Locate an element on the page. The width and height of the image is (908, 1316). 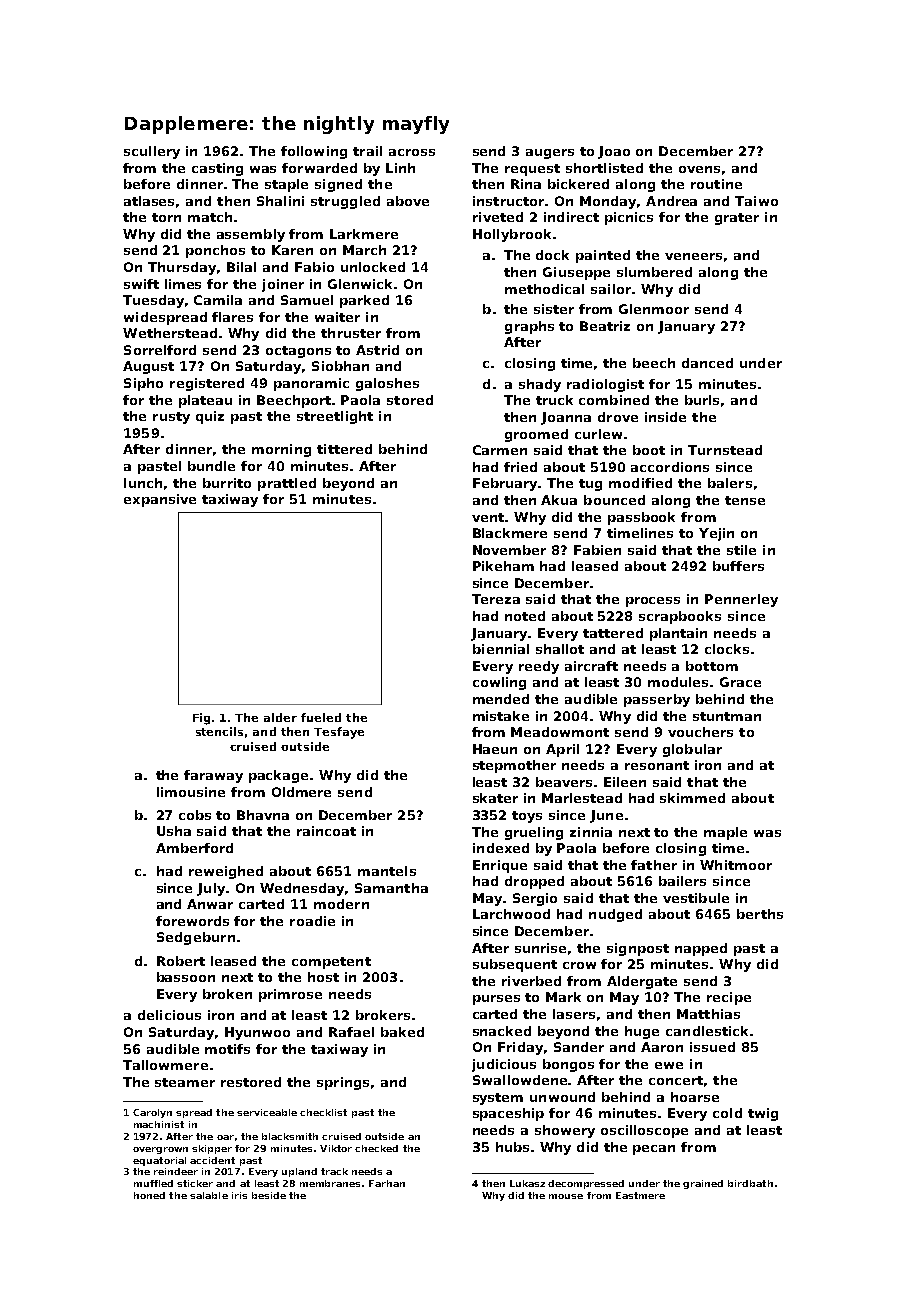
issued is located at coordinates (712, 1047).
